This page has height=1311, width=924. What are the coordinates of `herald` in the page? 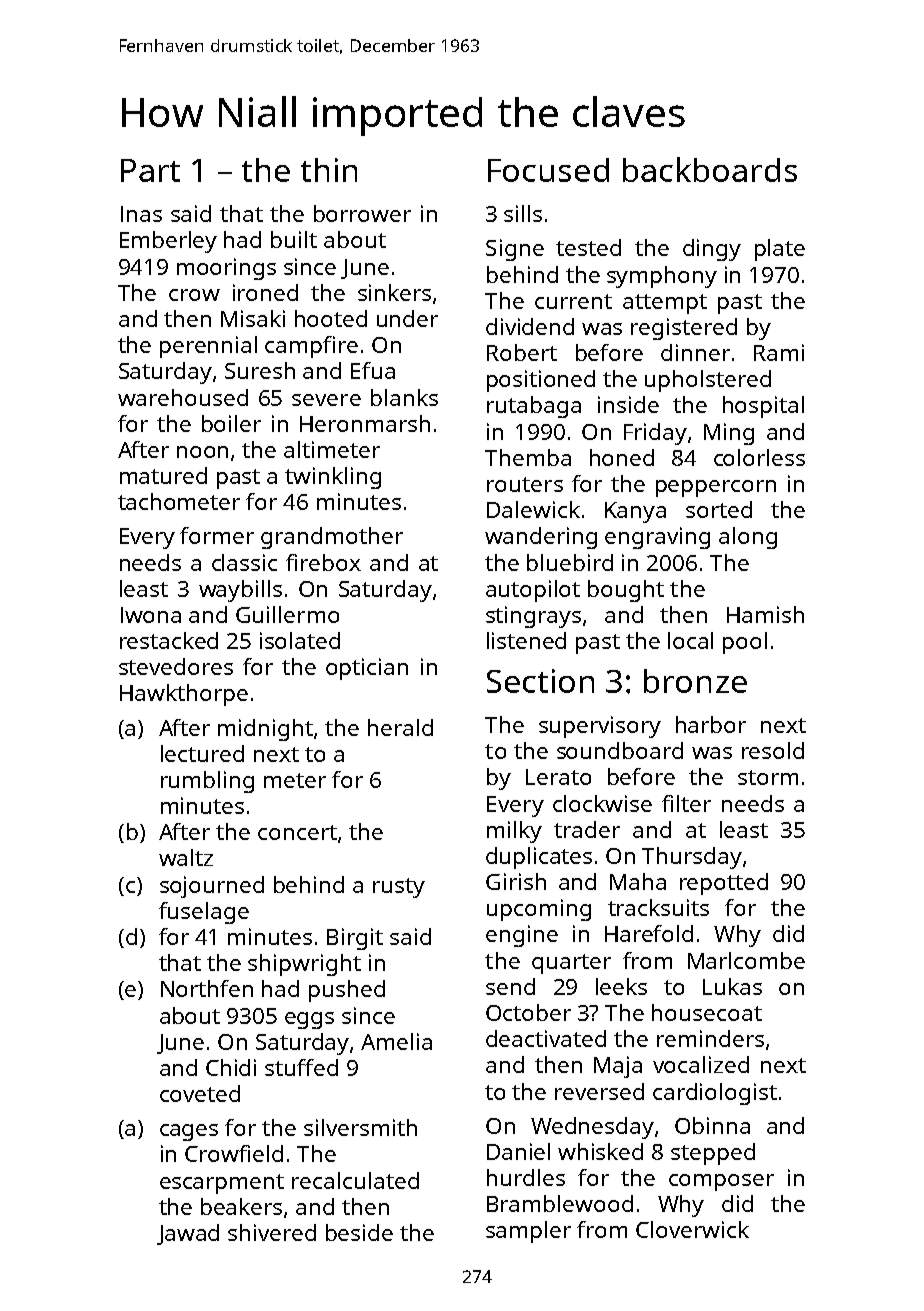 It's located at (400, 727).
